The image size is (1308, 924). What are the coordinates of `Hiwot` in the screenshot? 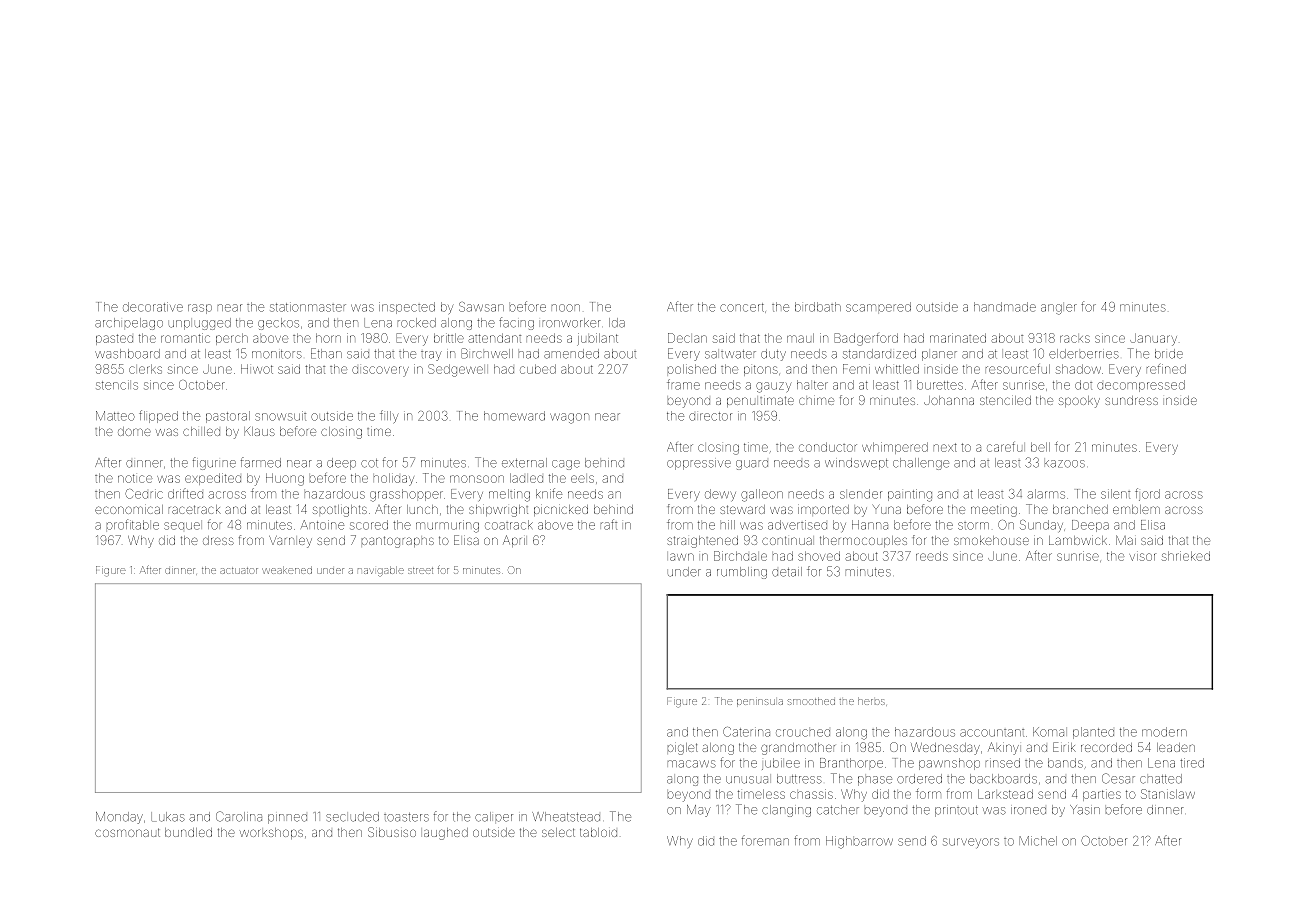 It's located at (257, 369).
